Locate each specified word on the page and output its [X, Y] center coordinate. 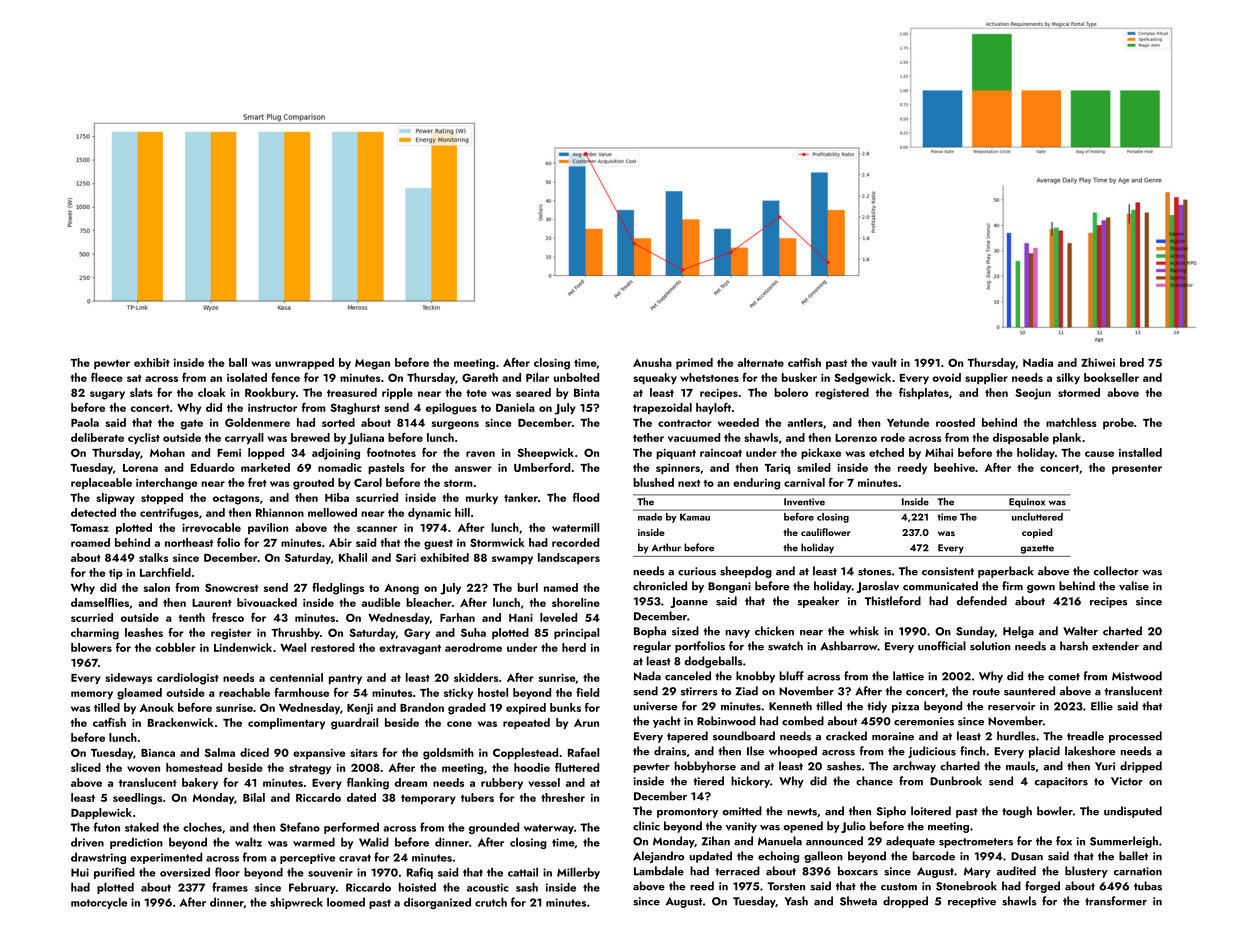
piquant [676, 453]
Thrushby [295, 633]
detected [93, 512]
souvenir [330, 872]
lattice [908, 676]
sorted [338, 422]
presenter [1137, 469]
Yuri [1105, 766]
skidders [476, 677]
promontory [687, 813]
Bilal [254, 797]
